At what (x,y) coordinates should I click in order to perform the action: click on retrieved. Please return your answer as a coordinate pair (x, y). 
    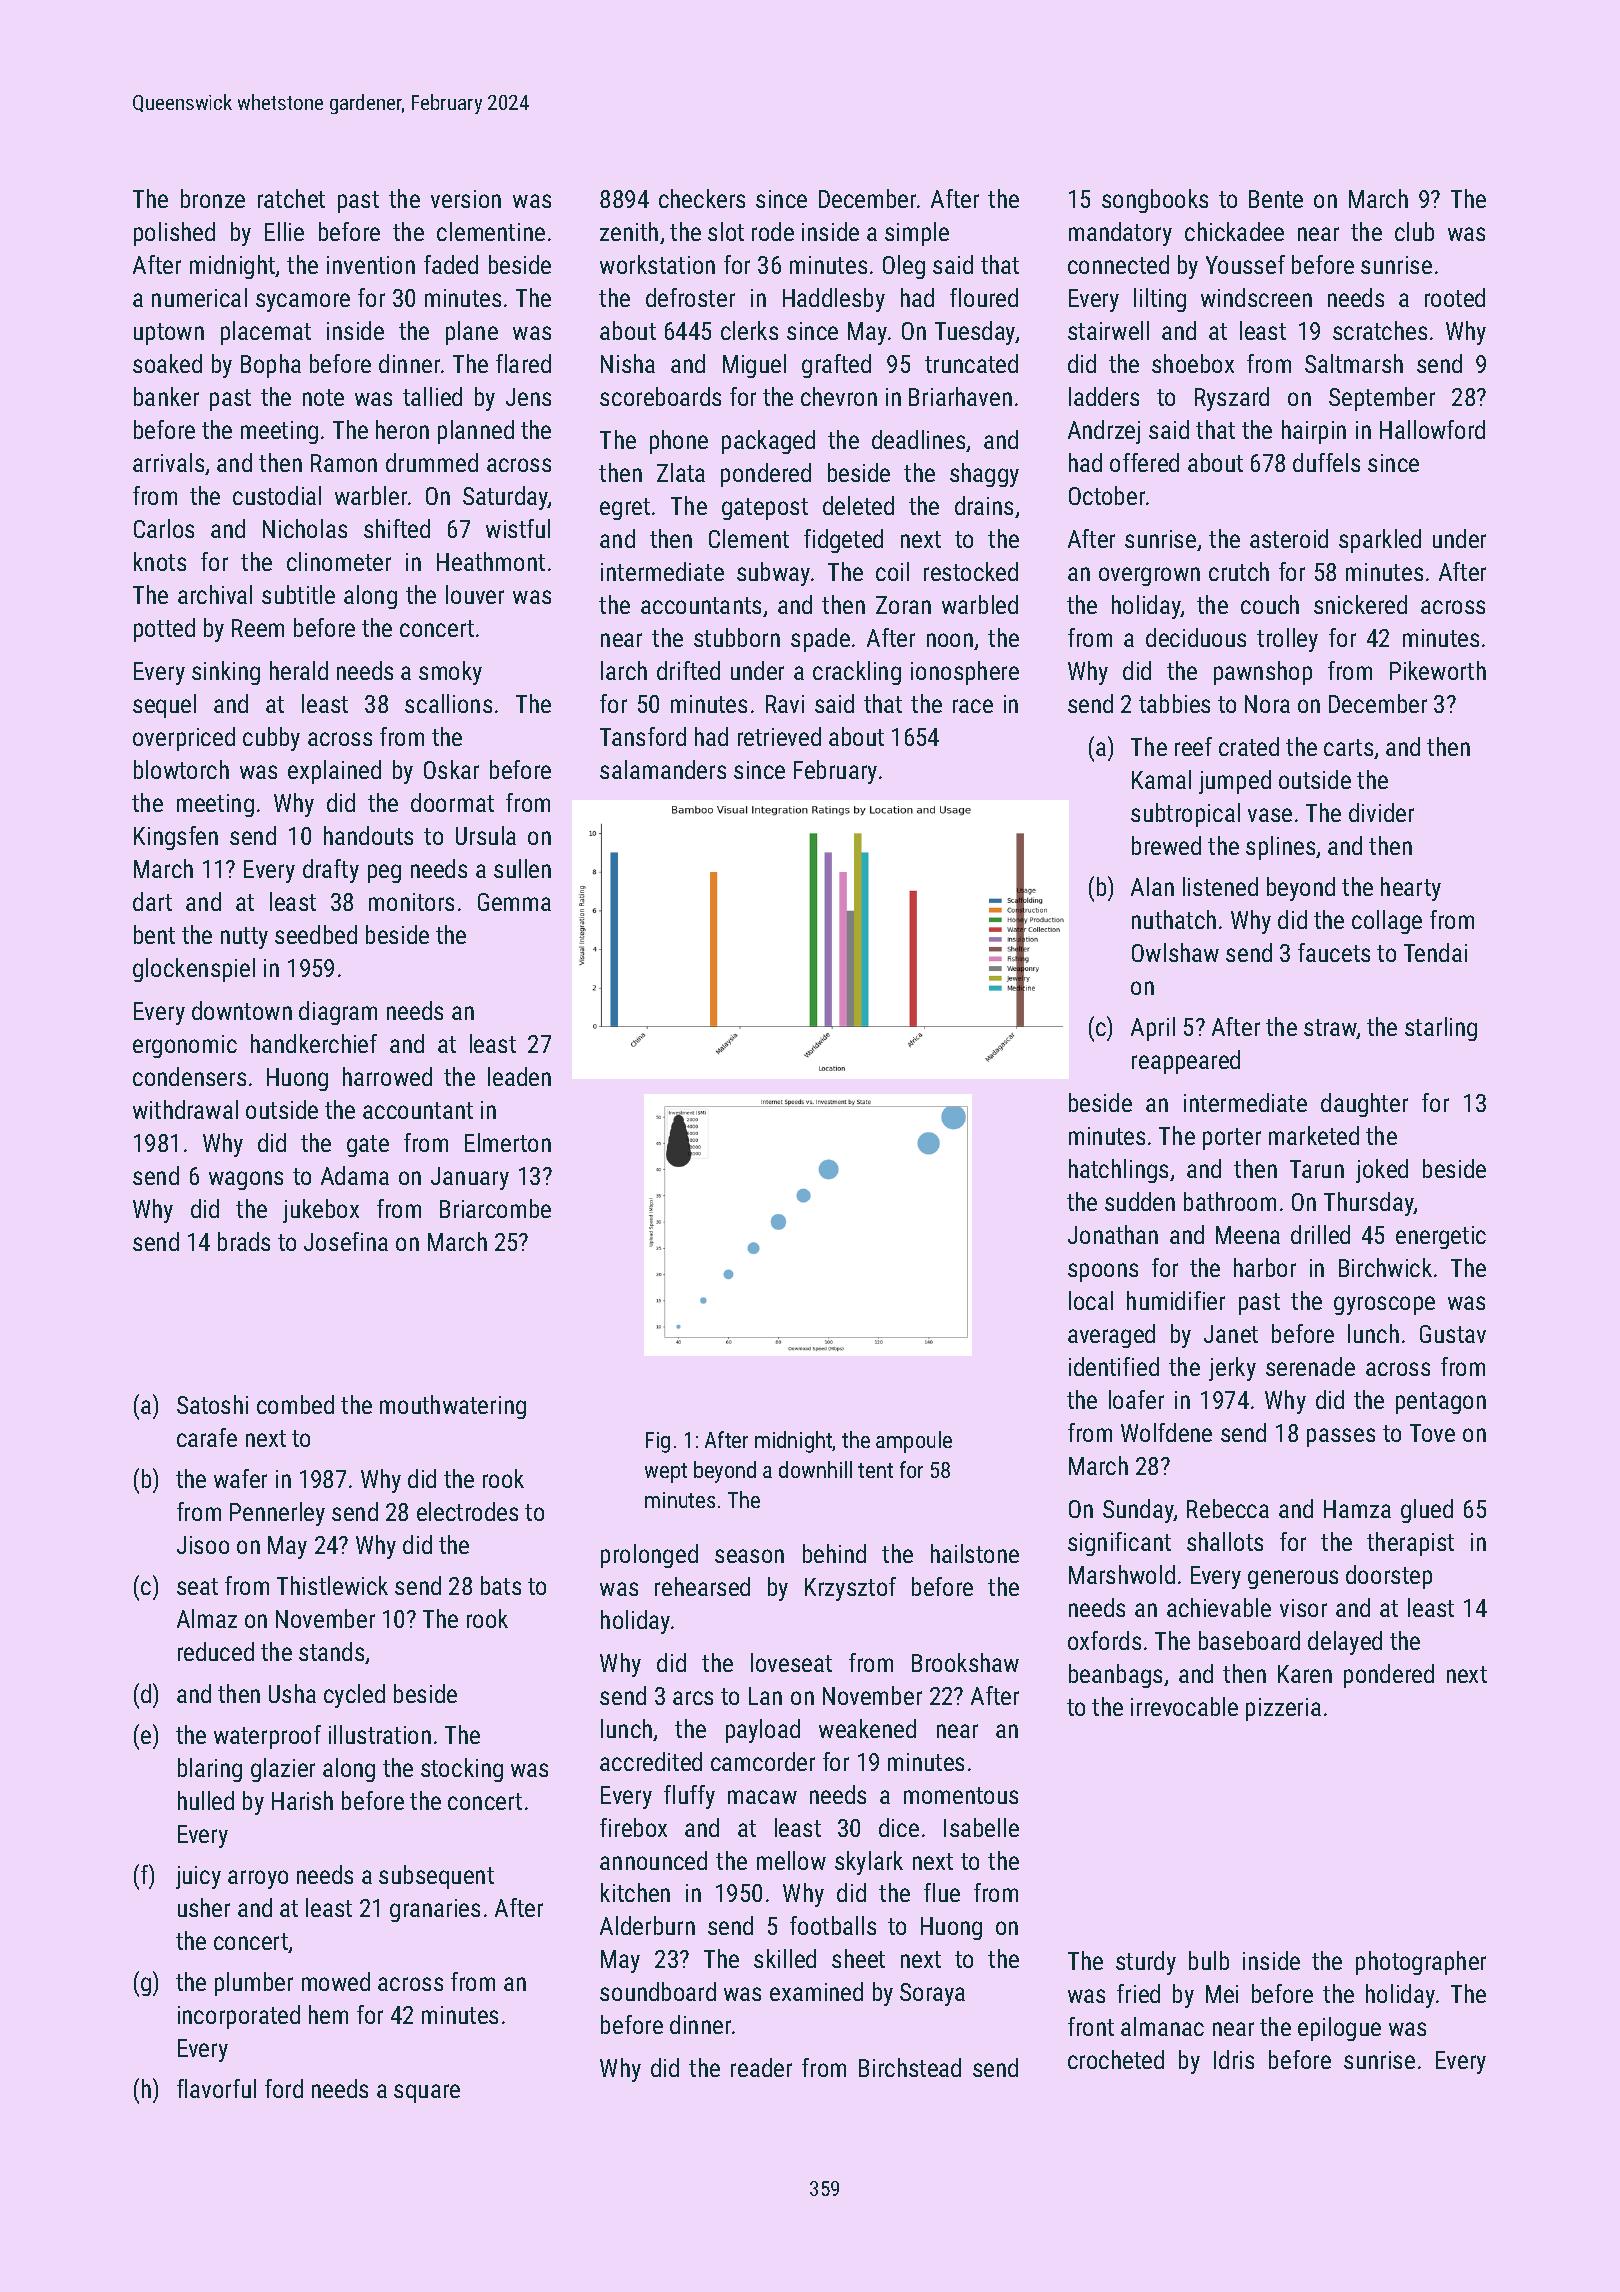
    Looking at the image, I should click on (779, 736).
